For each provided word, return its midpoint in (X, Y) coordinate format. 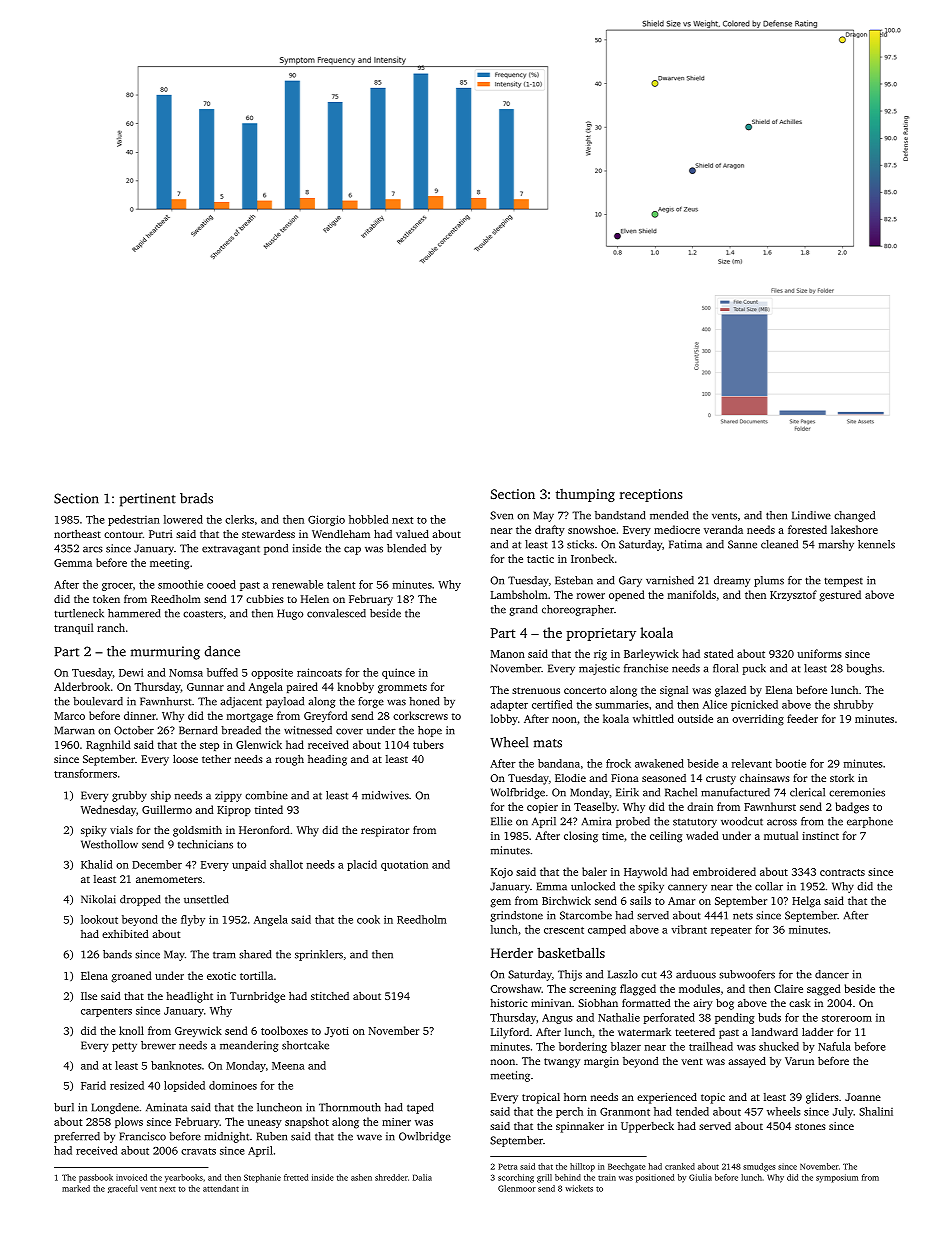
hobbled (369, 519)
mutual (781, 835)
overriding (758, 720)
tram (224, 955)
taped (420, 1108)
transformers (85, 773)
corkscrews (420, 715)
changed (854, 516)
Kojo (502, 873)
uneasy (264, 1124)
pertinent (148, 500)
